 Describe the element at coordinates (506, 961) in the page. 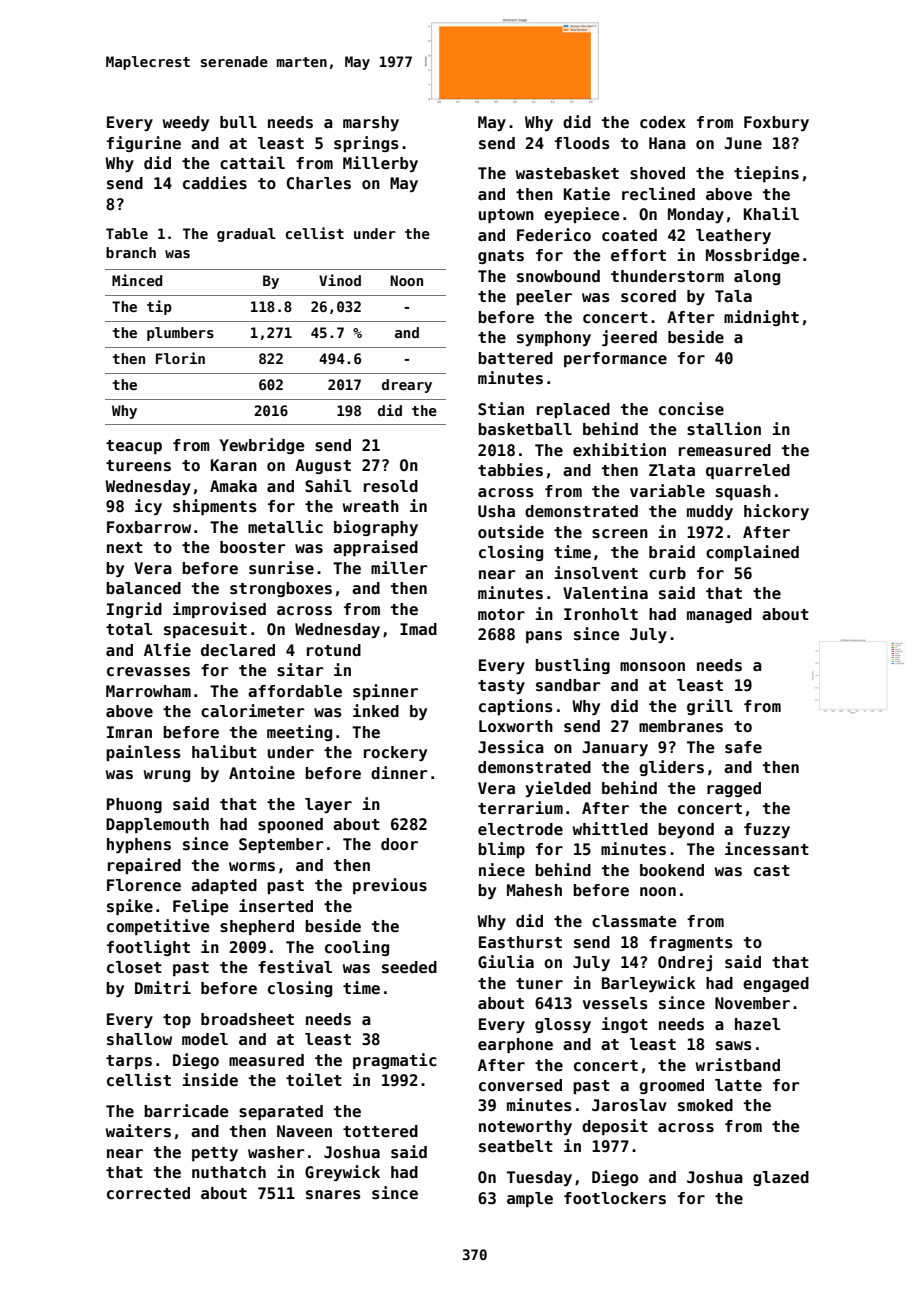

I see `Giulia` at that location.
